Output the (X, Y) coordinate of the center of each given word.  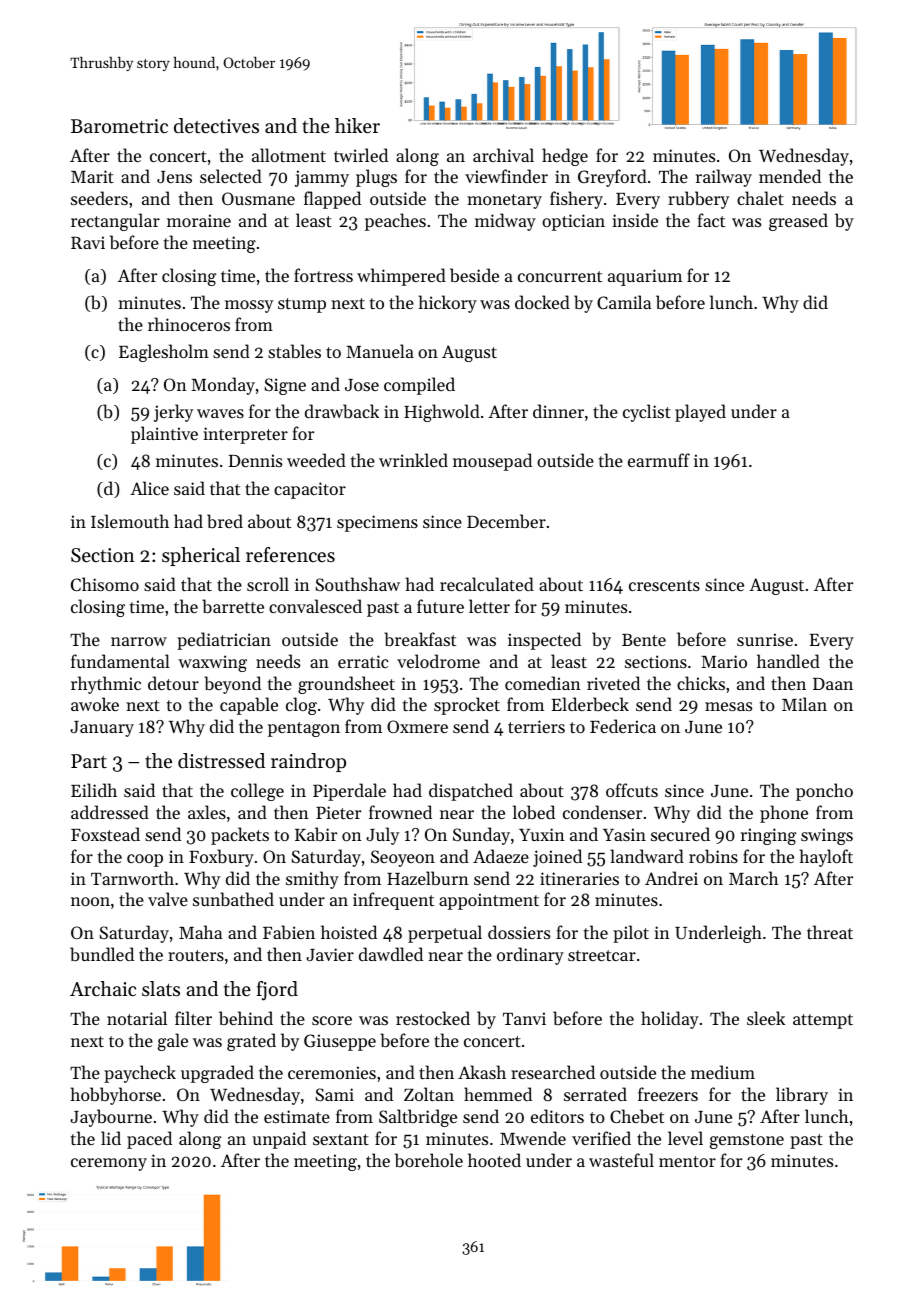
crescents (664, 585)
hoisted (349, 932)
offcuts (632, 790)
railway (724, 178)
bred (225, 521)
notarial (137, 1018)
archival (503, 155)
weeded (316, 460)
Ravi (88, 242)
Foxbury (221, 858)
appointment (489, 901)
